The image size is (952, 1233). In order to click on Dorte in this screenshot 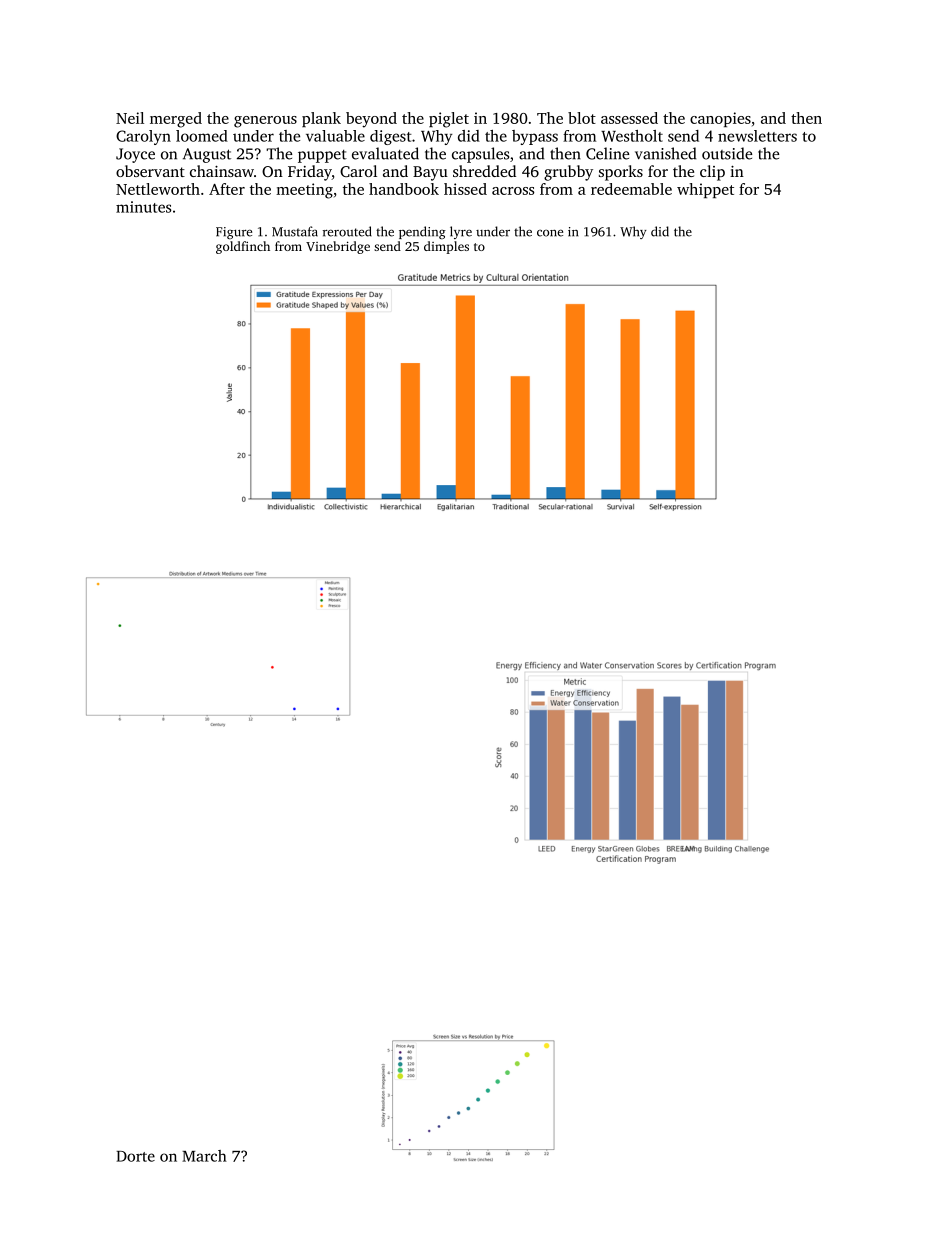, I will do `click(136, 1156)`.
